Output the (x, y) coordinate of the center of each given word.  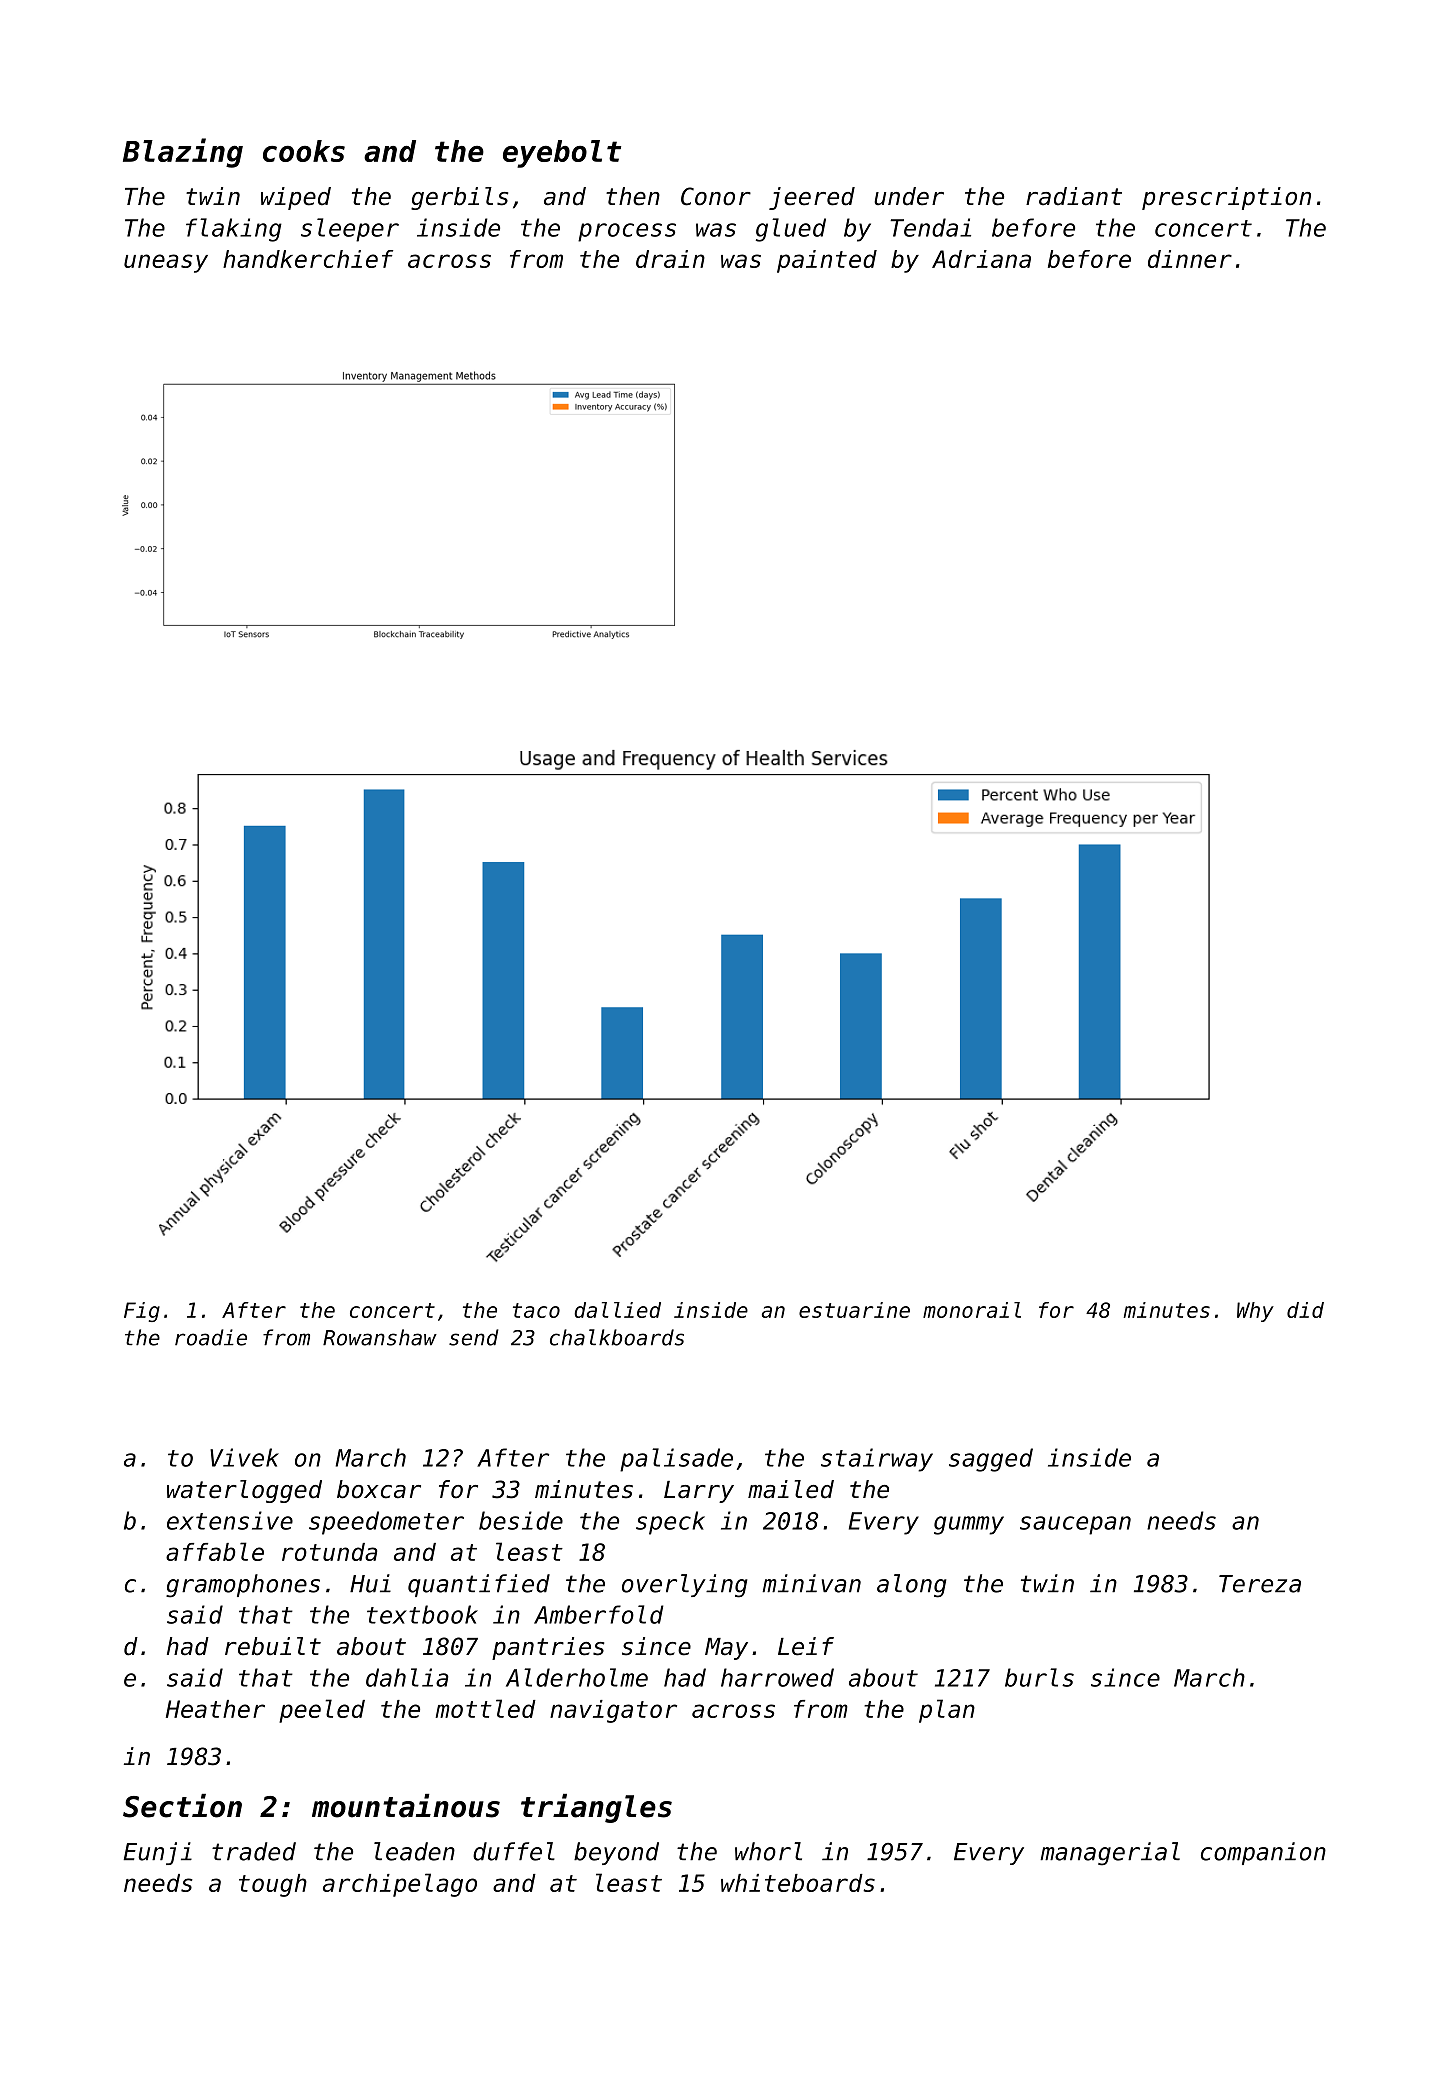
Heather (215, 1709)
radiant (1074, 196)
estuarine (854, 1310)
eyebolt (562, 154)
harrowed (777, 1677)
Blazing (183, 153)
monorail (972, 1310)
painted (827, 261)
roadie (211, 1337)
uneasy (166, 263)
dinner (1190, 259)
